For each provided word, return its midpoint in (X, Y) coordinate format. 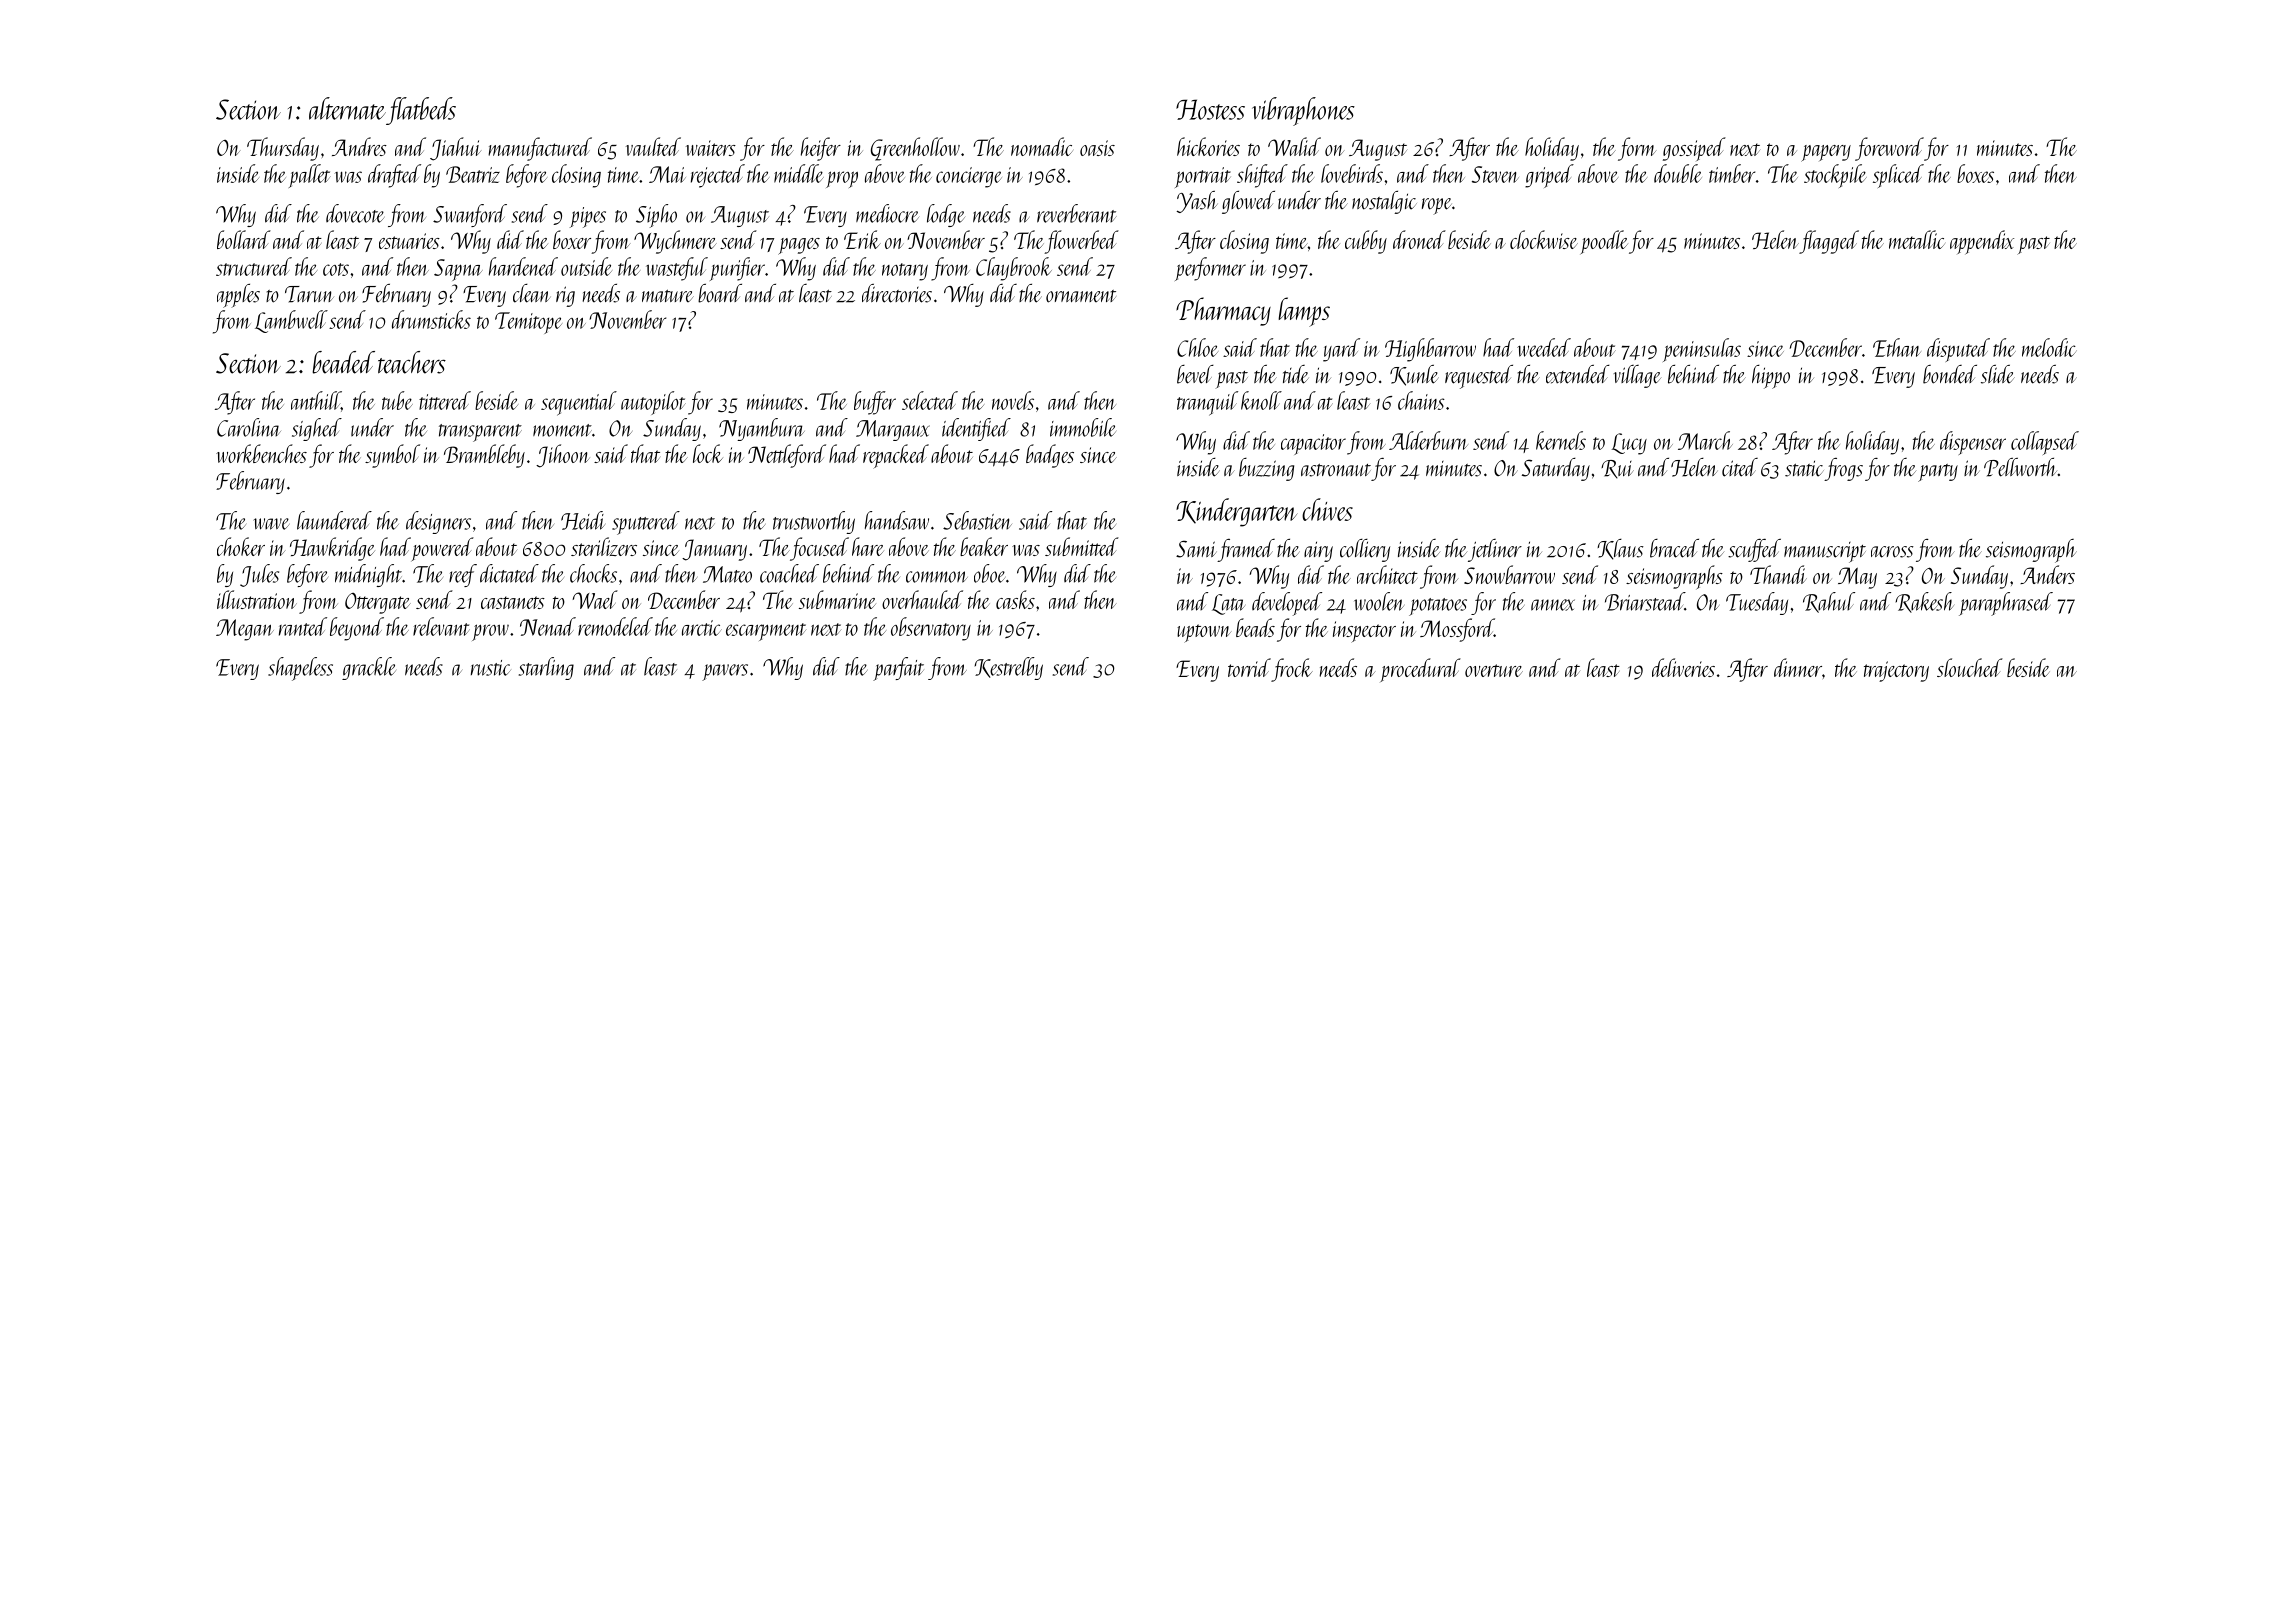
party (1938, 473)
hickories (1208, 146)
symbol (392, 456)
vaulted (653, 146)
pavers (725, 672)
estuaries (409, 241)
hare (868, 546)
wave (271, 524)
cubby (1366, 242)
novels (1013, 400)
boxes (1975, 173)
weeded (1544, 347)
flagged (1829, 242)
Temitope (528, 323)
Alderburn (1428, 440)
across (1892, 552)
